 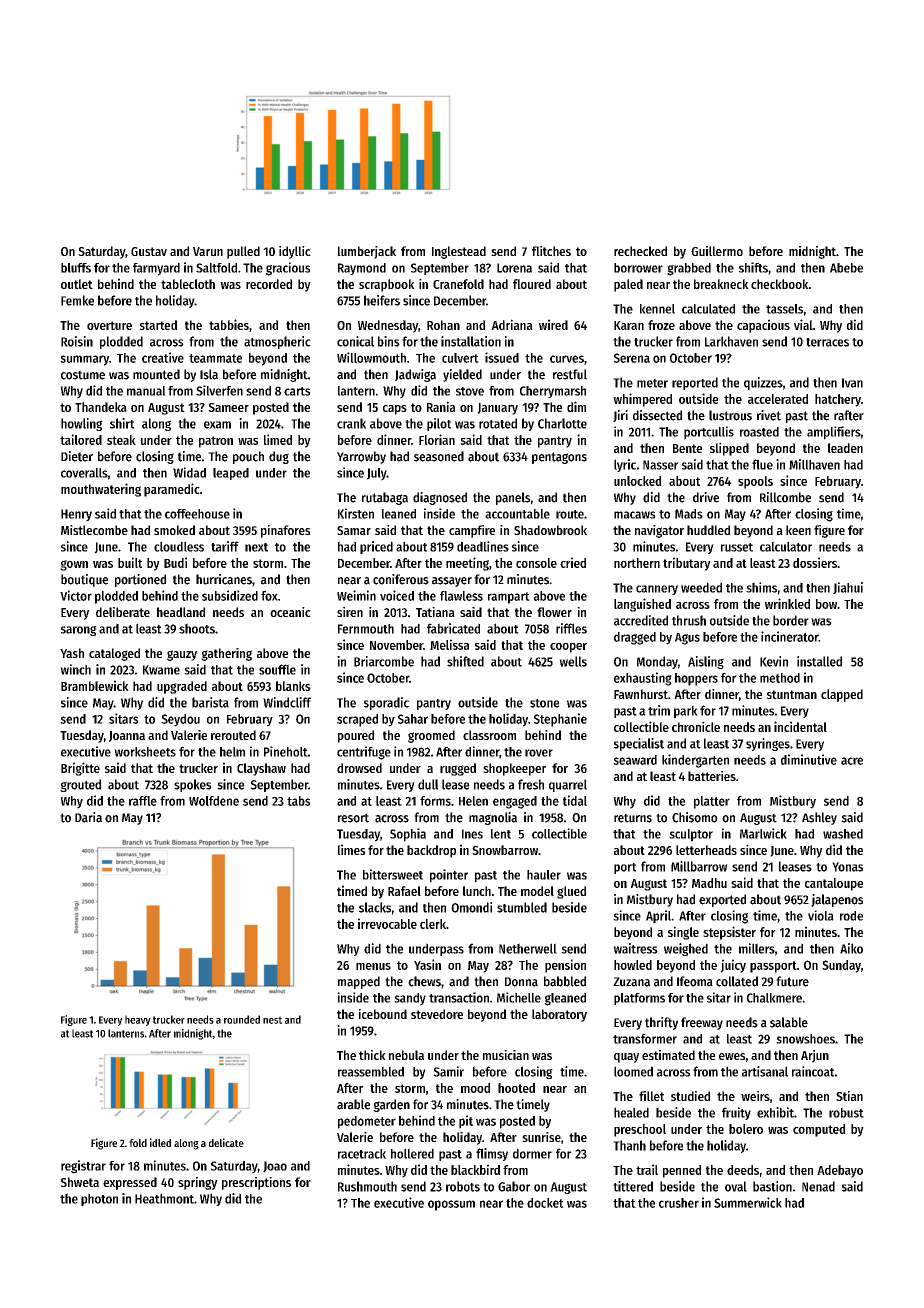 What do you see at coordinates (763, 833) in the screenshot?
I see `Marlwick` at bounding box center [763, 833].
